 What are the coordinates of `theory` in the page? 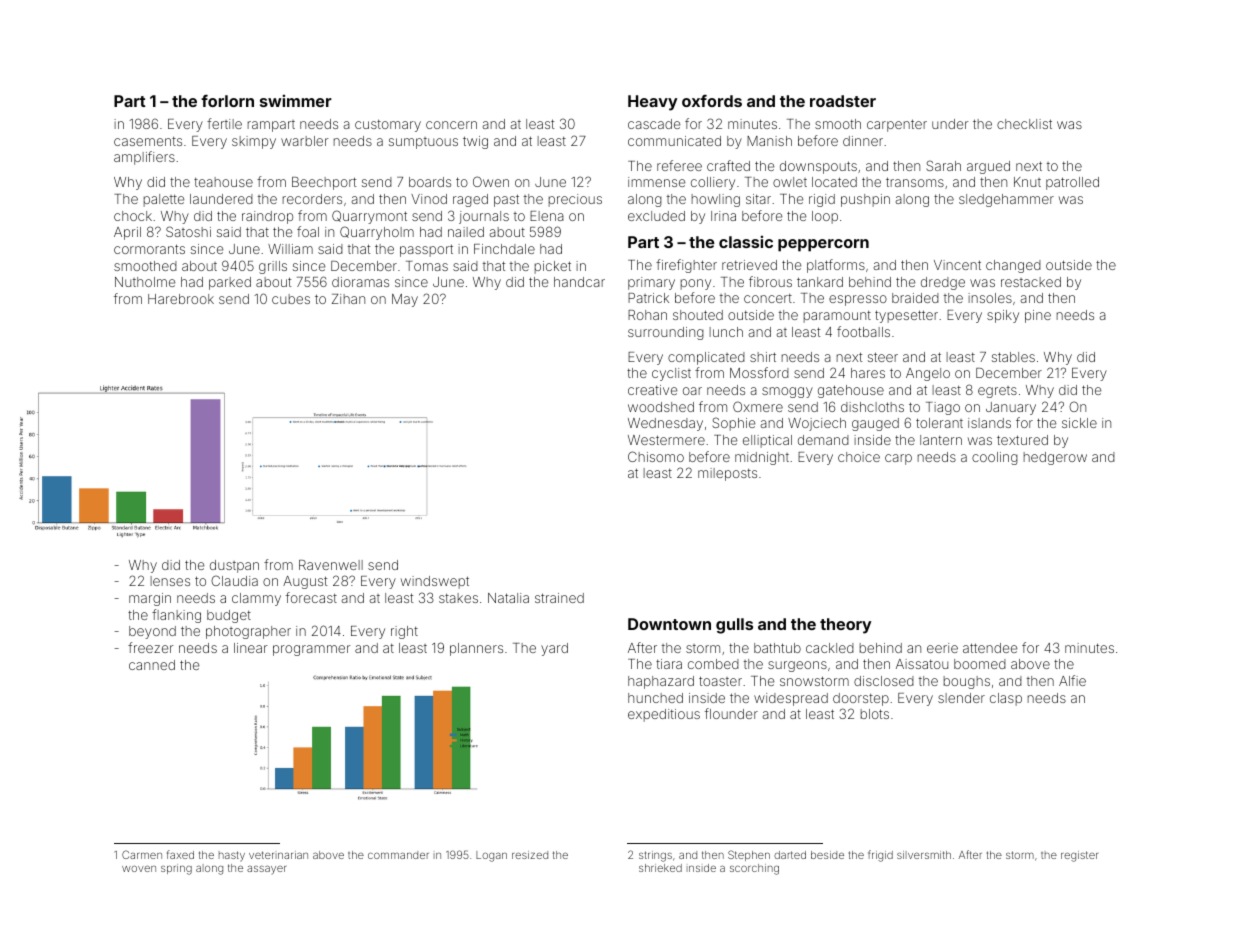 It's located at (845, 626).
